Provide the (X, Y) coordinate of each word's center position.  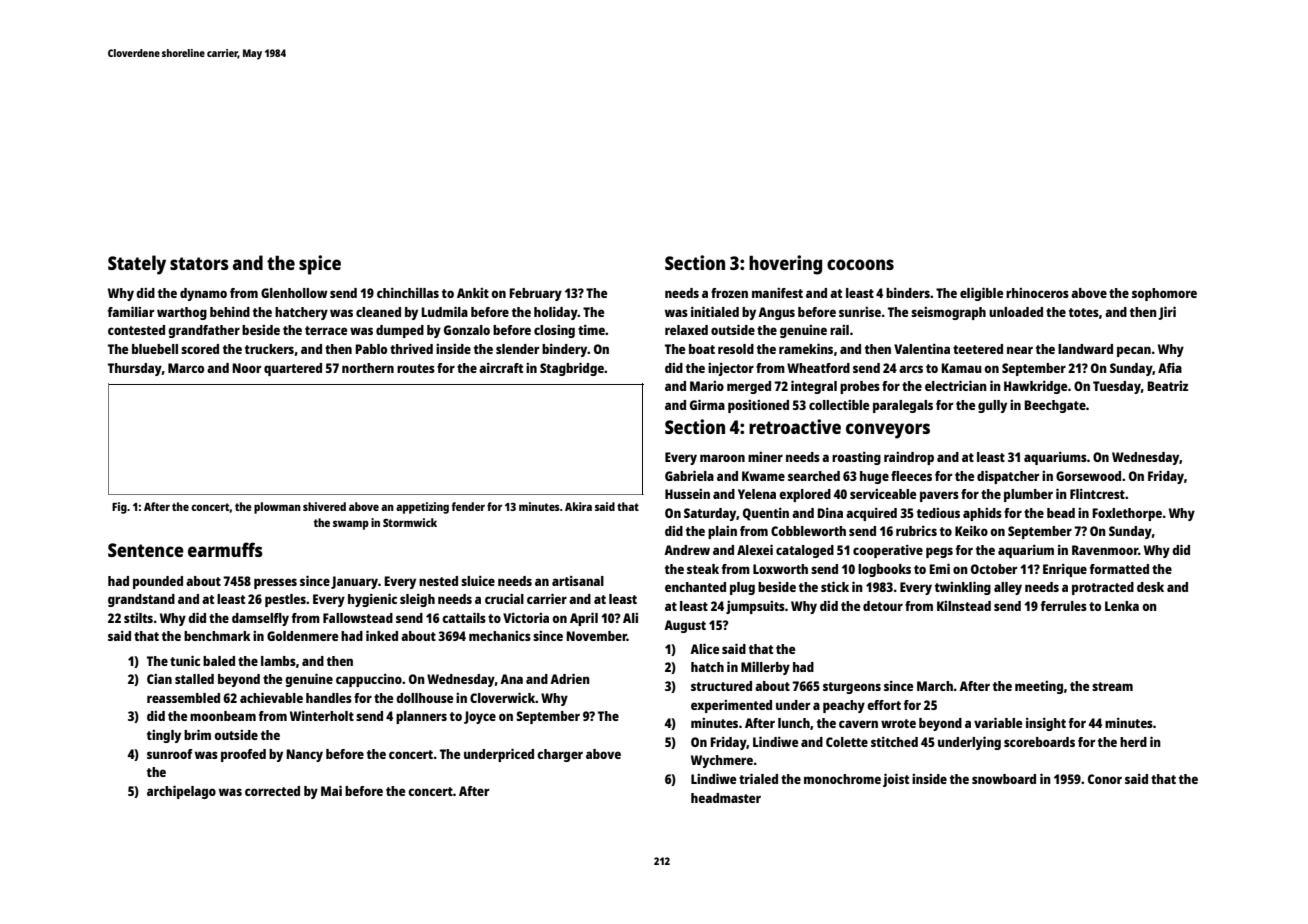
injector (731, 369)
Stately (137, 265)
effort (884, 705)
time (591, 330)
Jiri (1167, 313)
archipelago (181, 792)
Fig (119, 508)
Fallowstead (358, 618)
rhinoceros (1037, 293)
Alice (704, 648)
